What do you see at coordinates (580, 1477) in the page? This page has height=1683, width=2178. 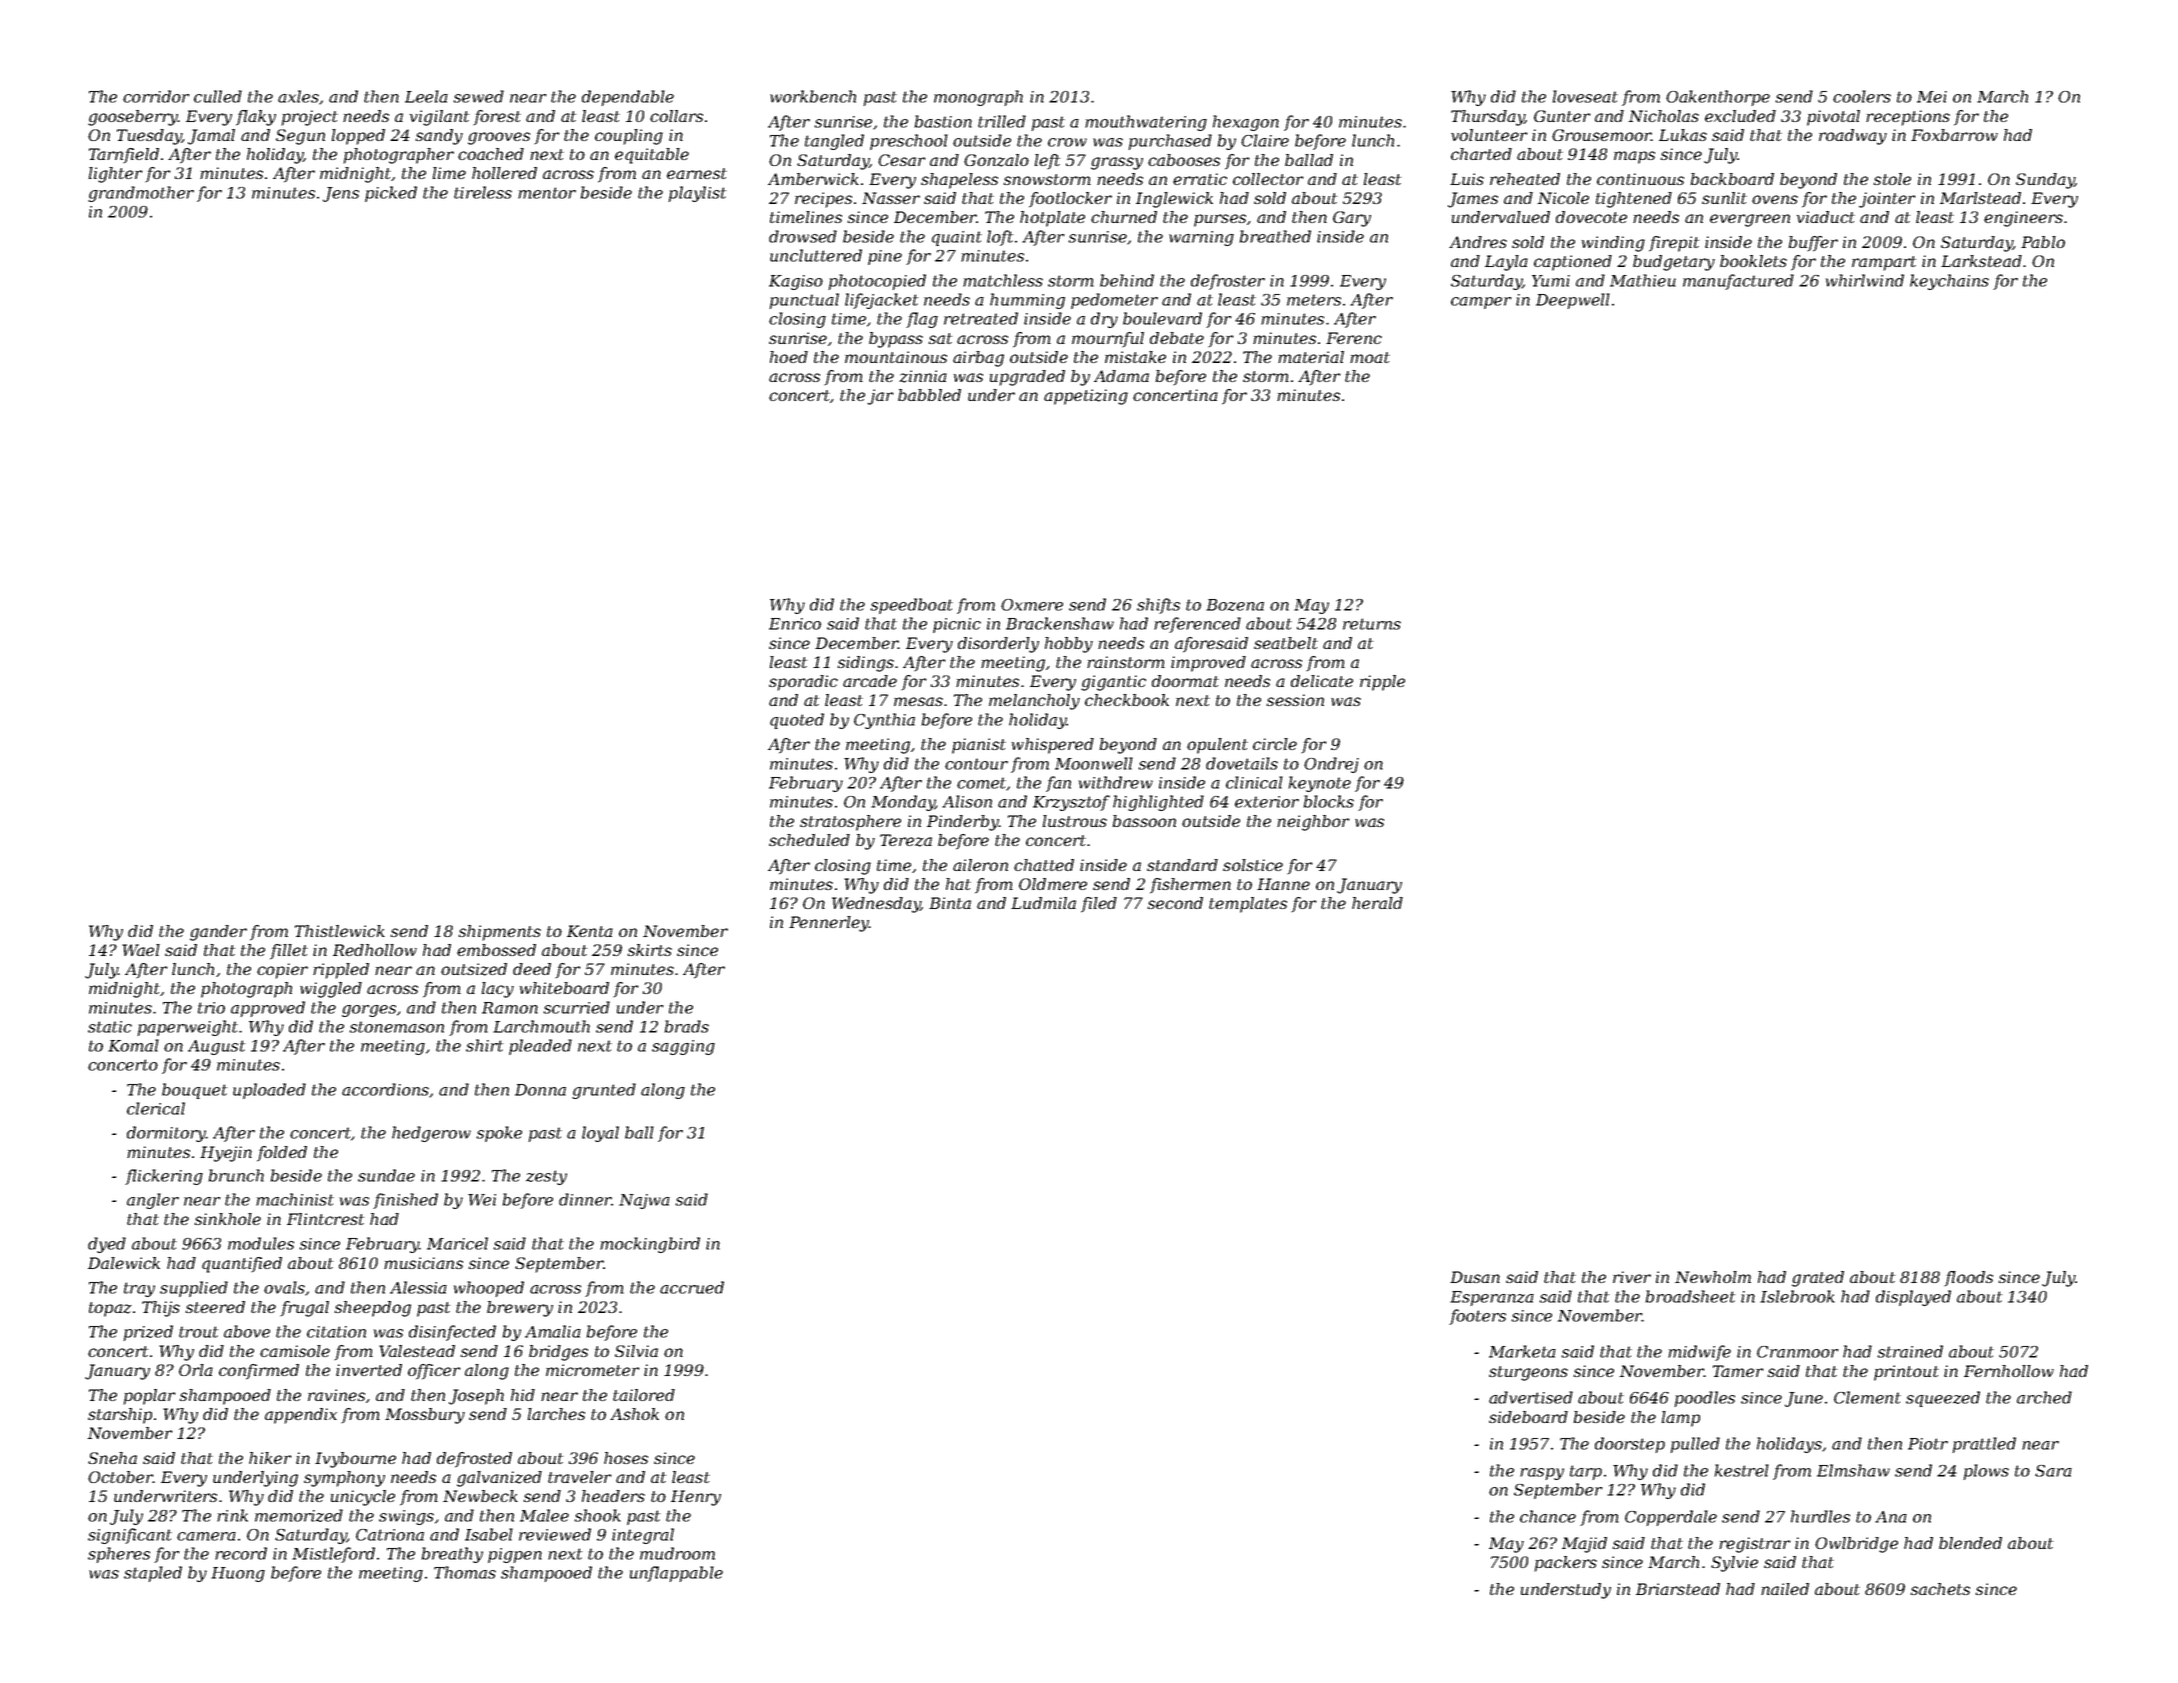 I see `traveler` at bounding box center [580, 1477].
